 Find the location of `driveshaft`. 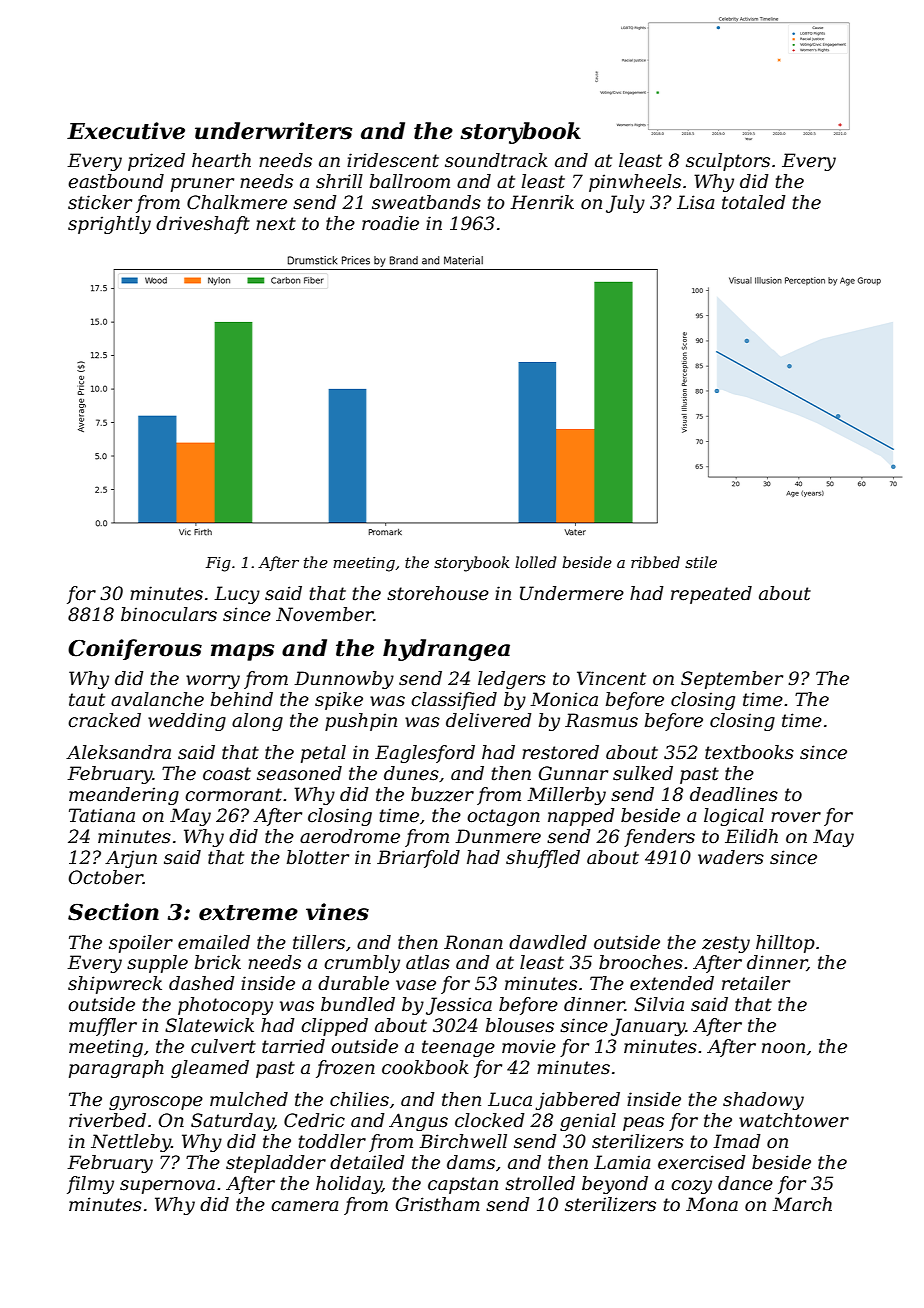

driveshaft is located at coordinates (203, 225).
